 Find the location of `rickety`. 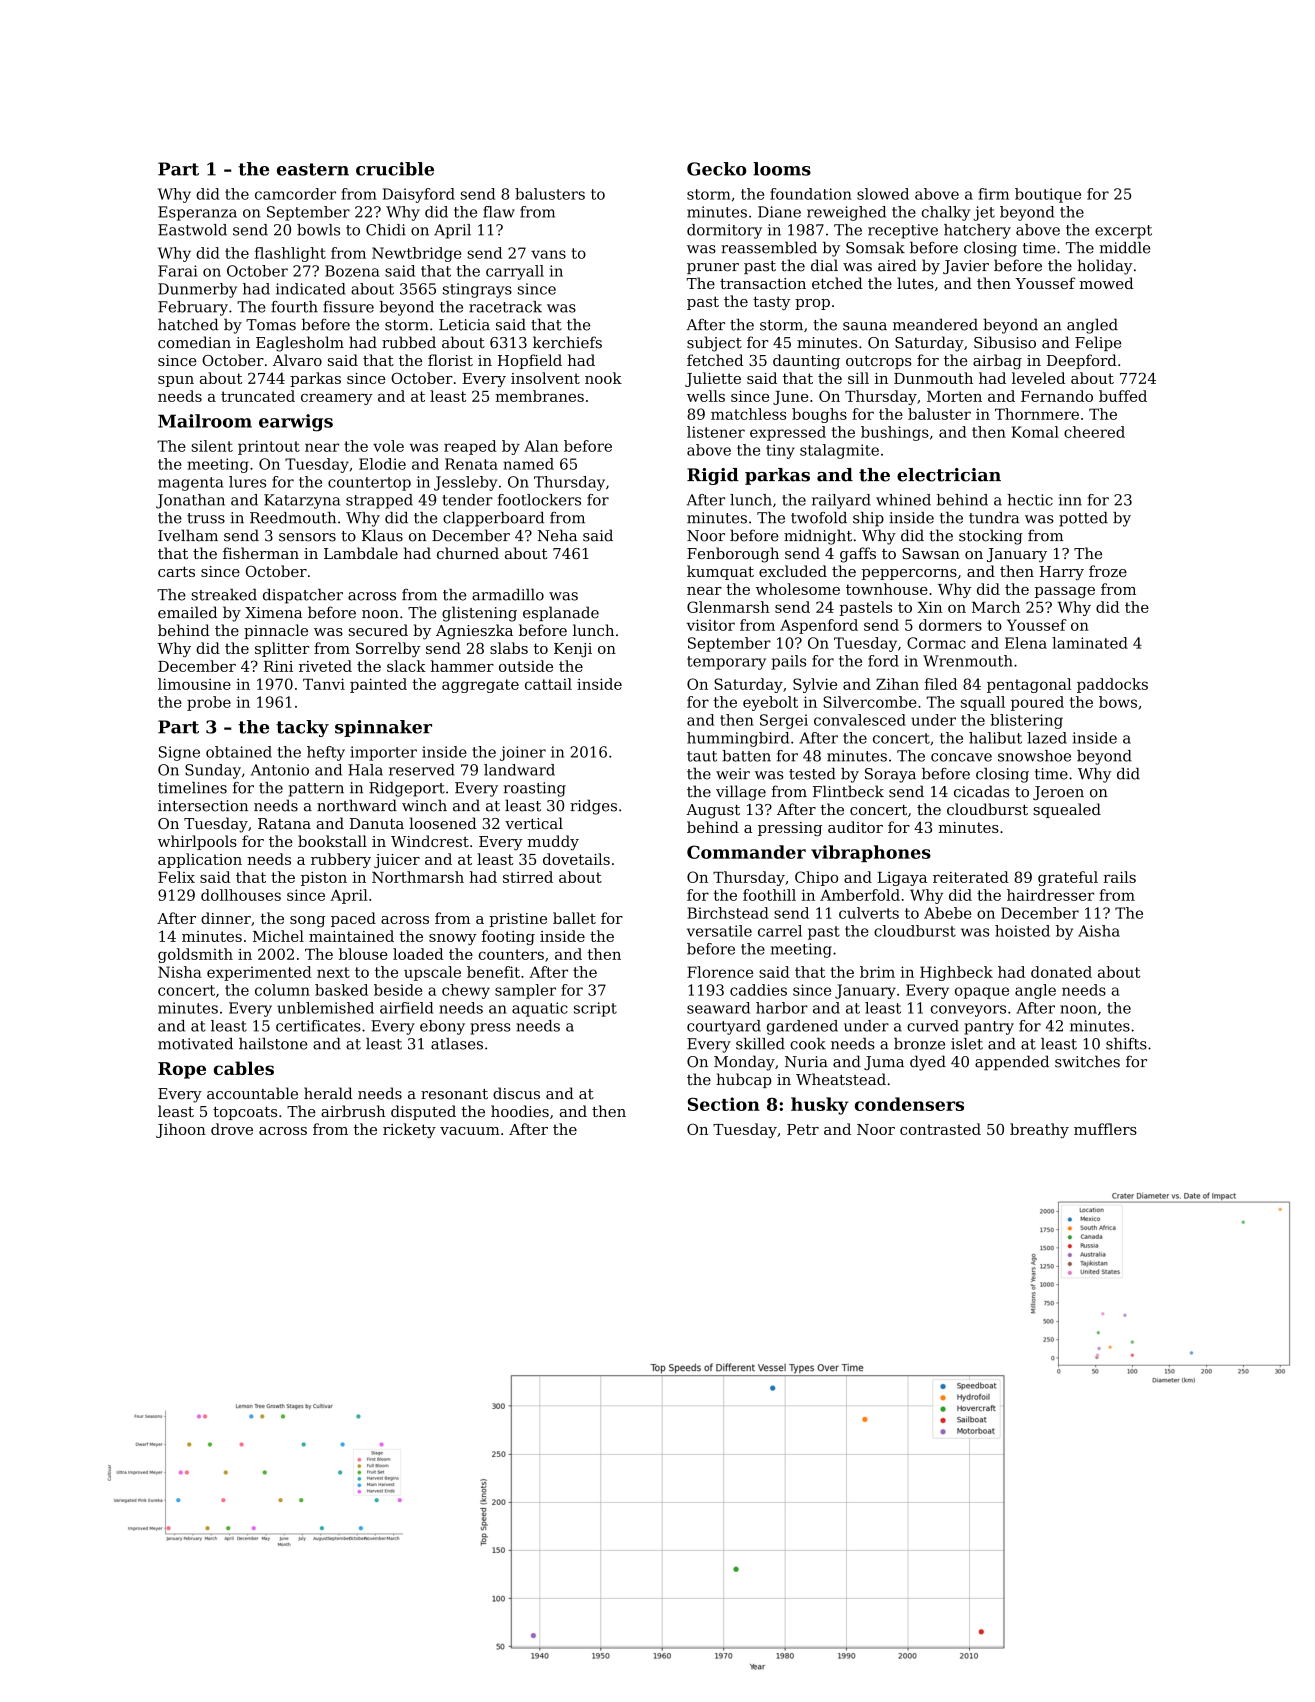

rickety is located at coordinates (409, 1130).
